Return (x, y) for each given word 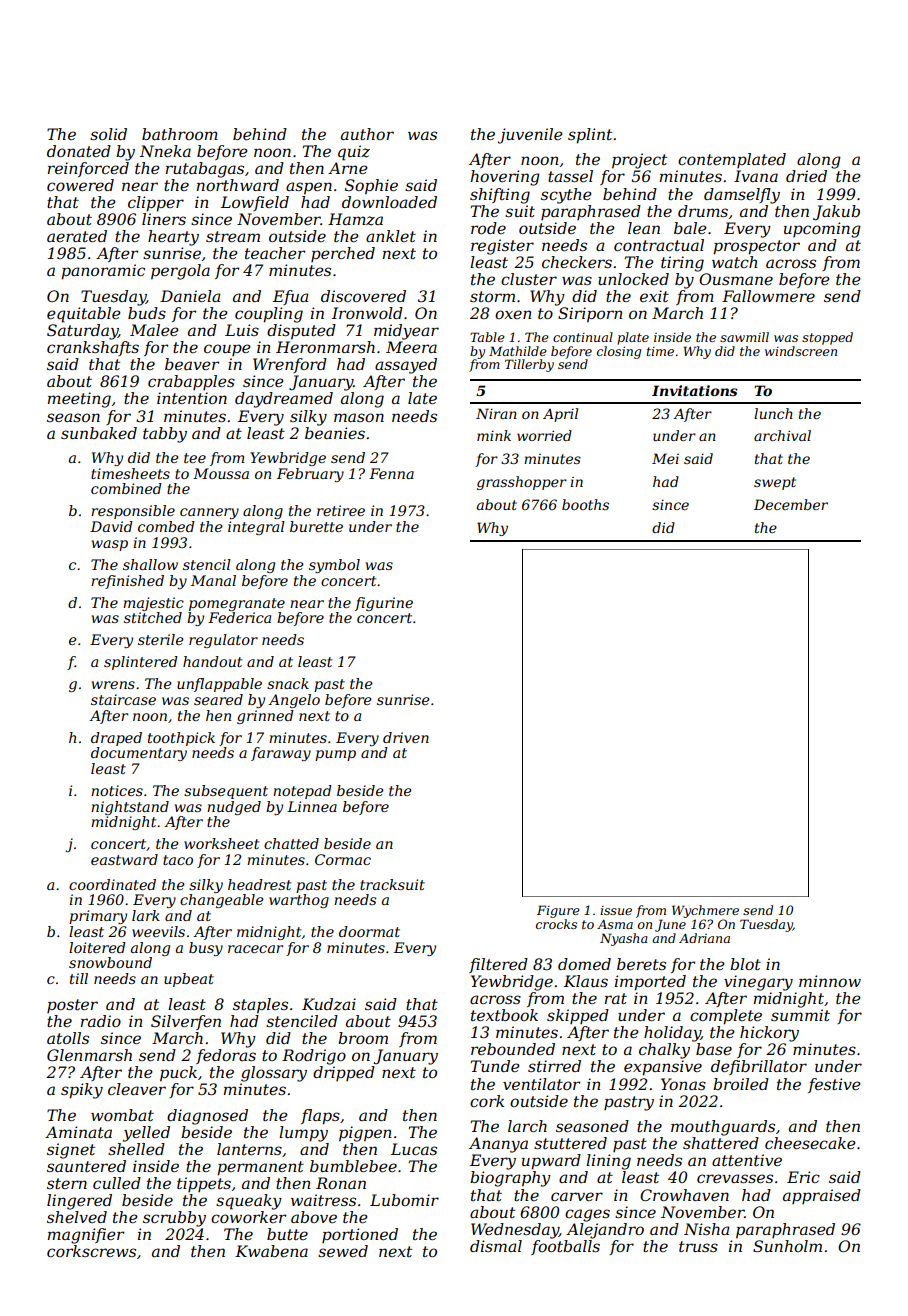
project (639, 161)
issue (616, 910)
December (791, 504)
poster (72, 1006)
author (367, 134)
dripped (344, 1073)
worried (544, 435)
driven (406, 737)
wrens (113, 685)
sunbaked (99, 433)
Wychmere (705, 911)
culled (117, 1183)
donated (79, 151)
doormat (369, 931)
